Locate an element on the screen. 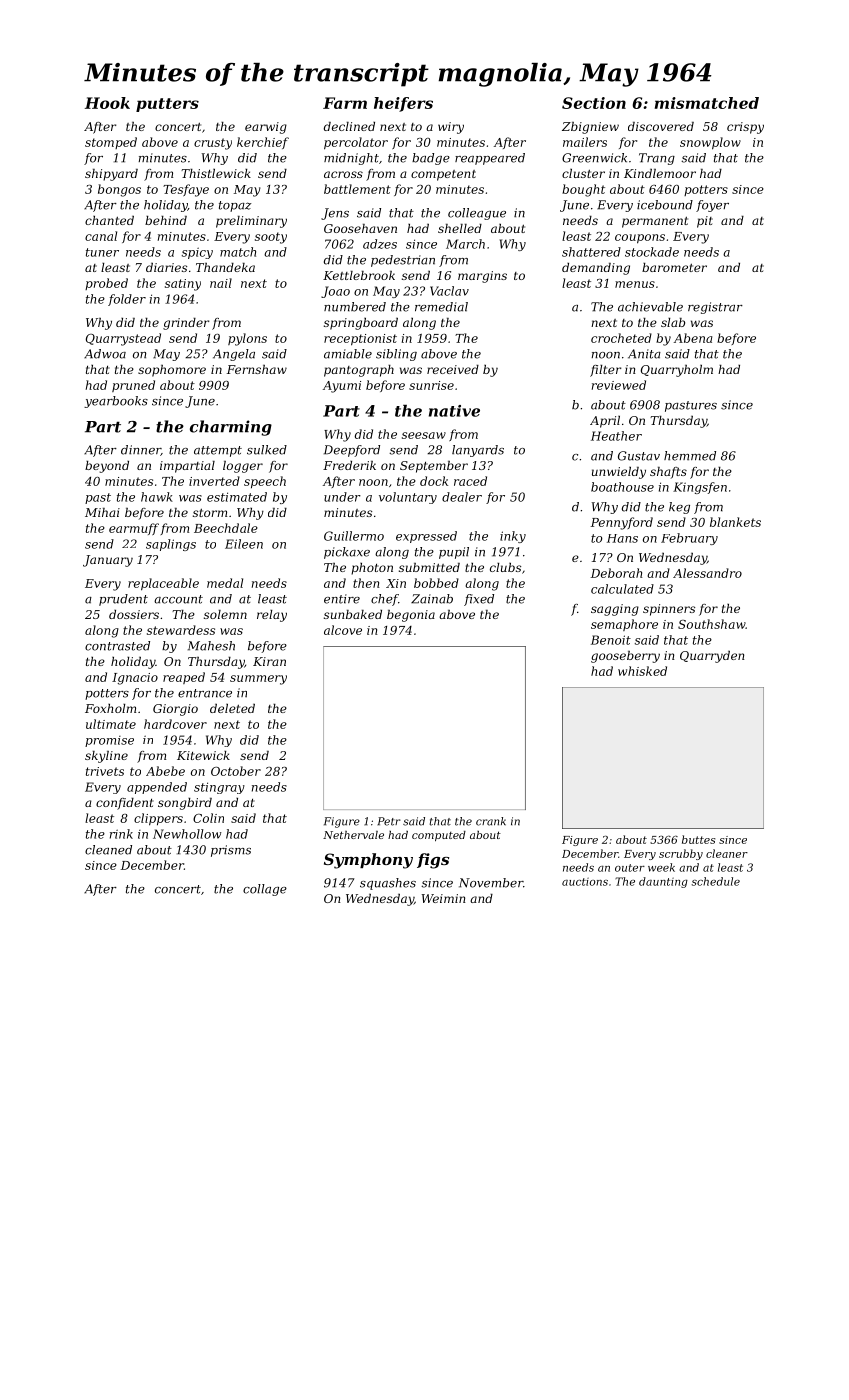  March is located at coordinates (465, 244).
